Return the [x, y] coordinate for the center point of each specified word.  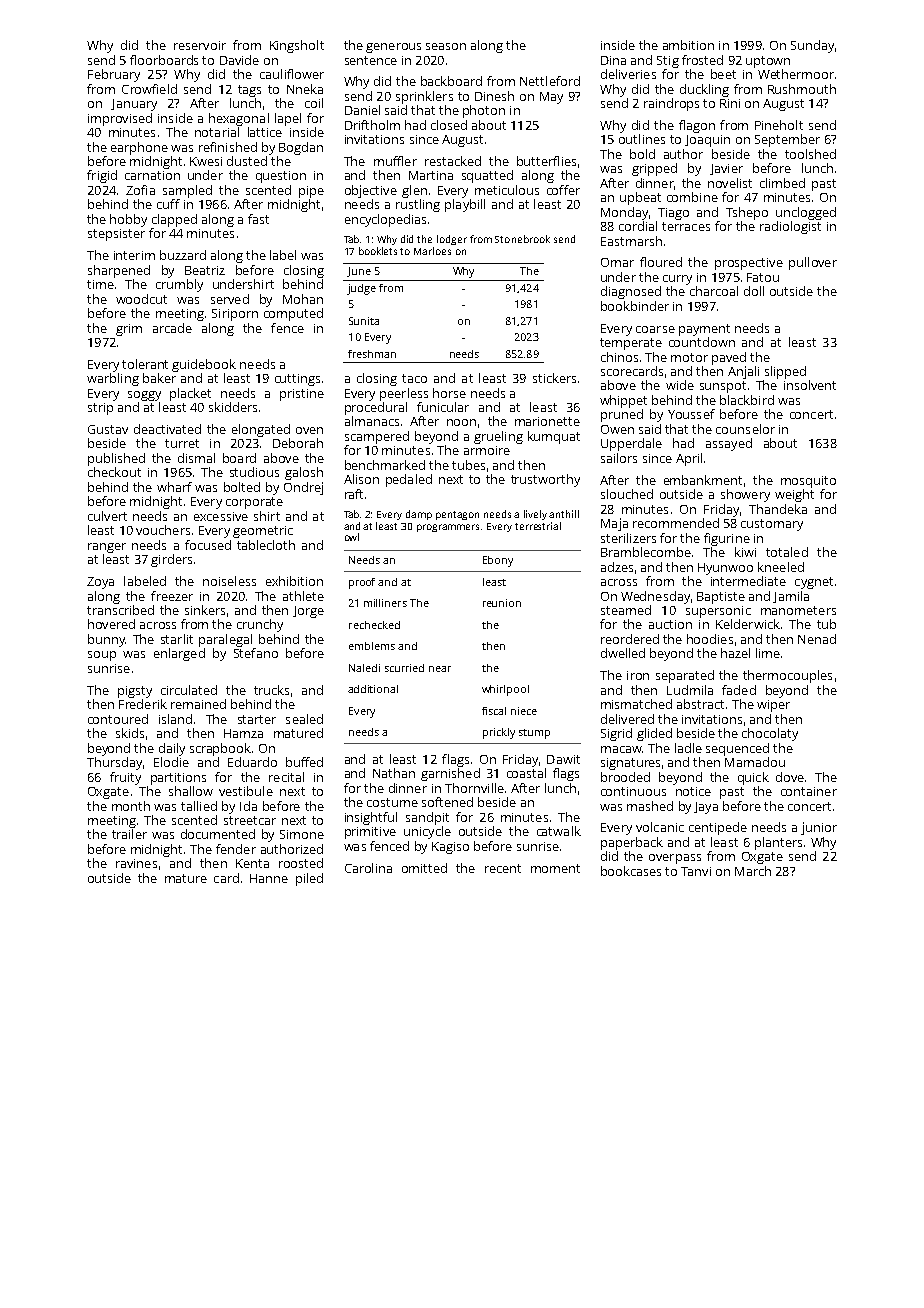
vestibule [246, 791]
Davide [239, 60]
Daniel [362, 110]
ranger [107, 548]
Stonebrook [522, 239]
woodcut [141, 299]
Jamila [791, 597]
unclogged [806, 213]
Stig [668, 62]
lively [535, 515]
